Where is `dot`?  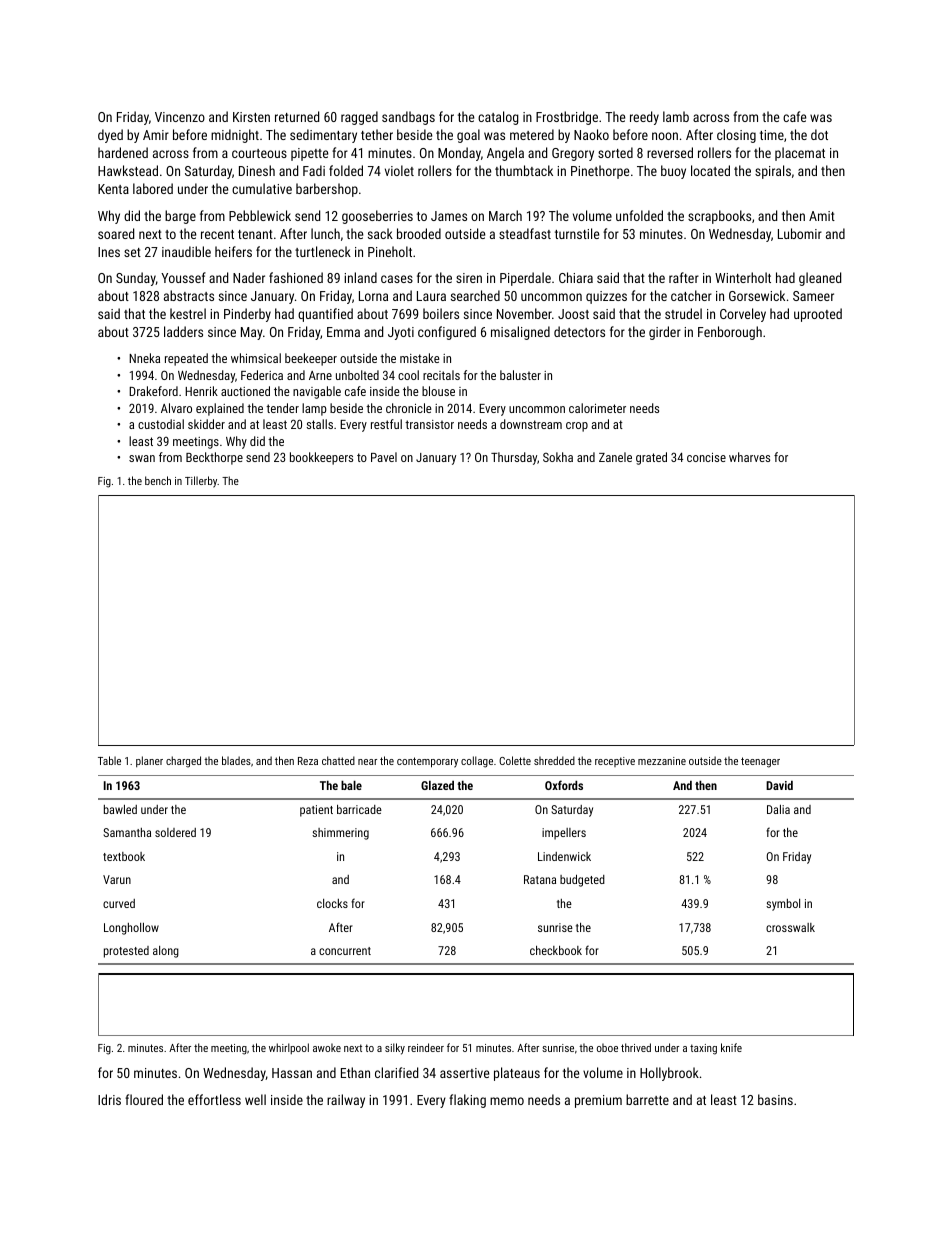 dot is located at coordinates (819, 134).
